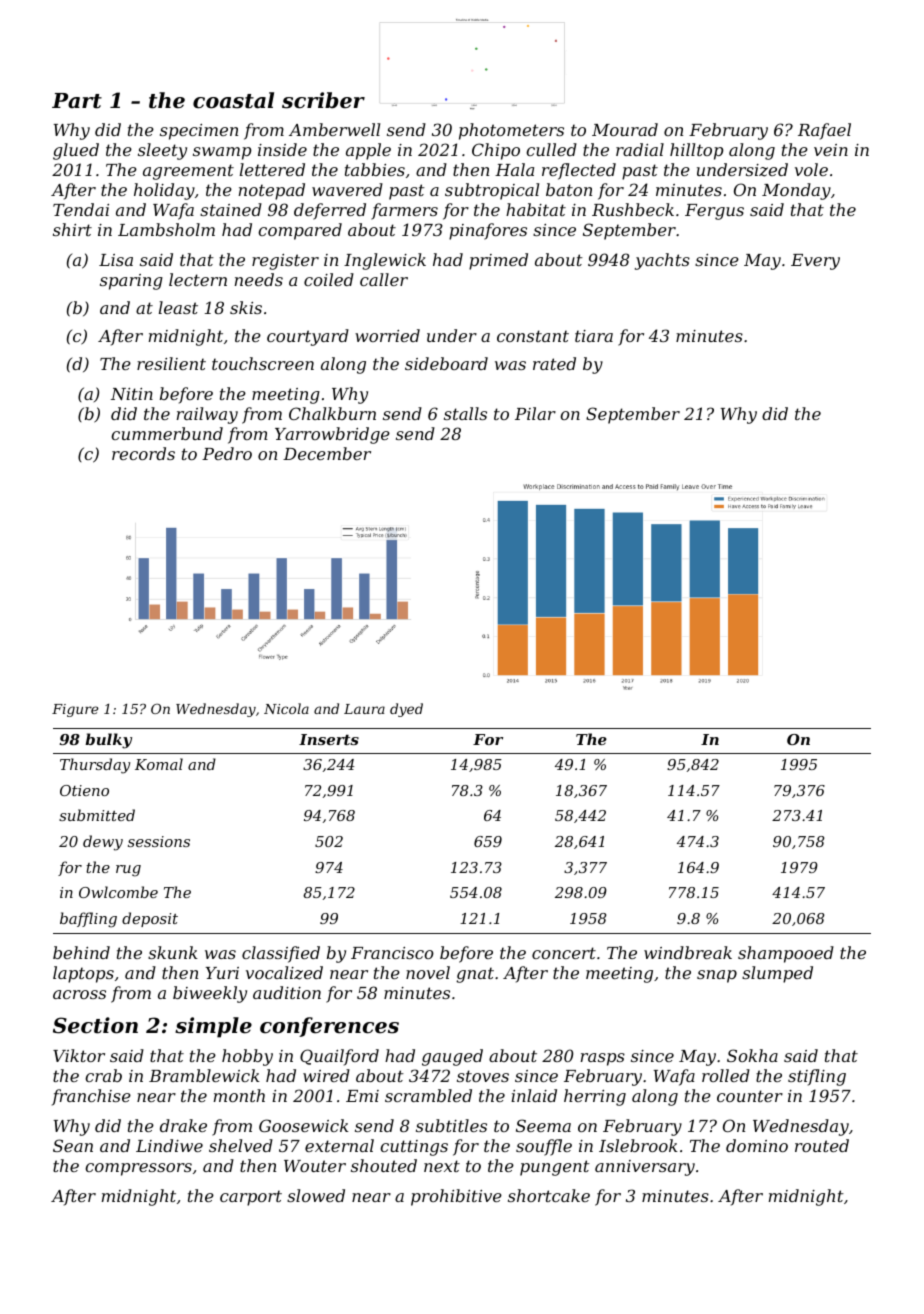  What do you see at coordinates (535, 413) in the image?
I see `Pilar` at bounding box center [535, 413].
